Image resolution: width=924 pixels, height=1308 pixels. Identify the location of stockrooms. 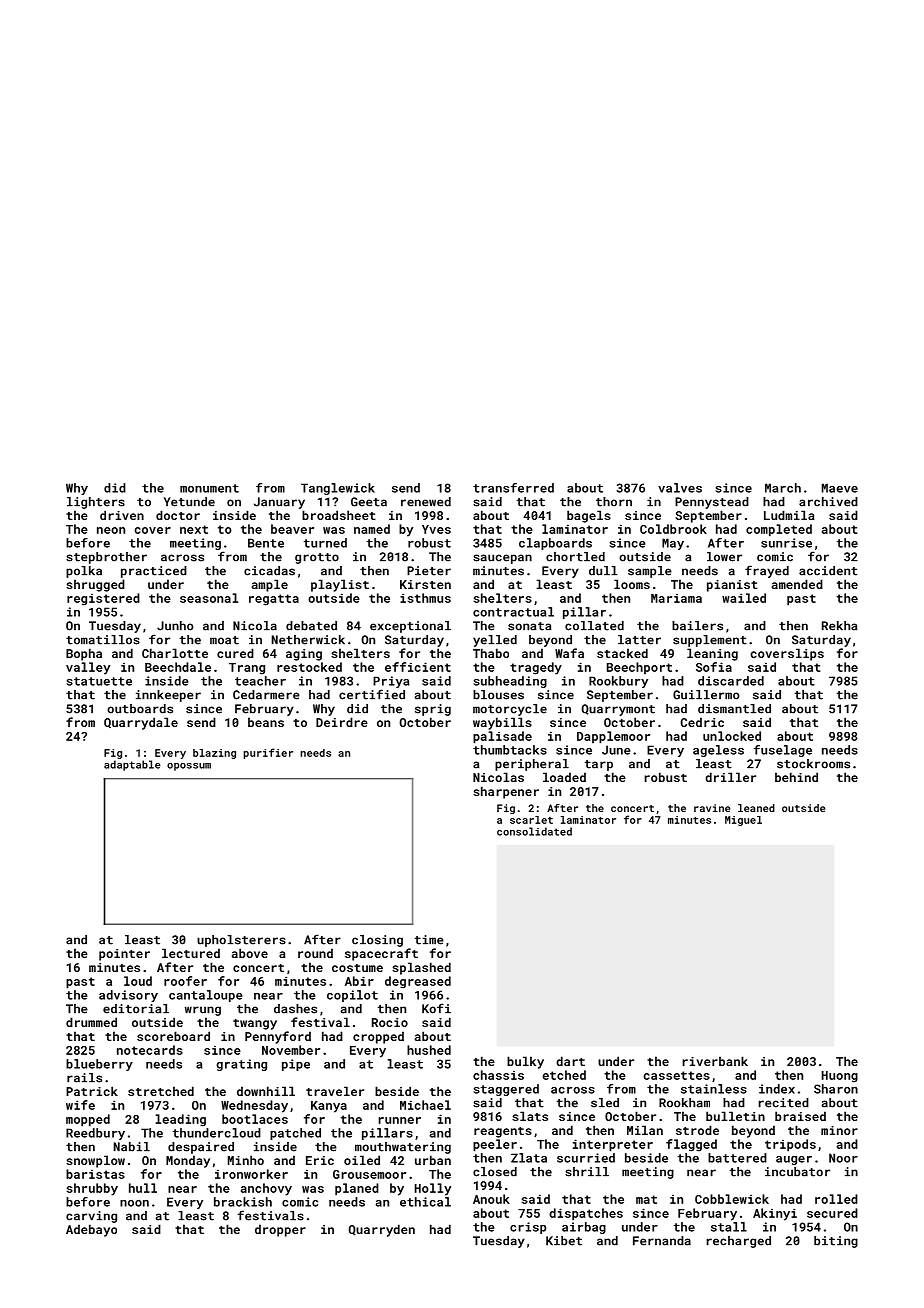
(813, 764).
